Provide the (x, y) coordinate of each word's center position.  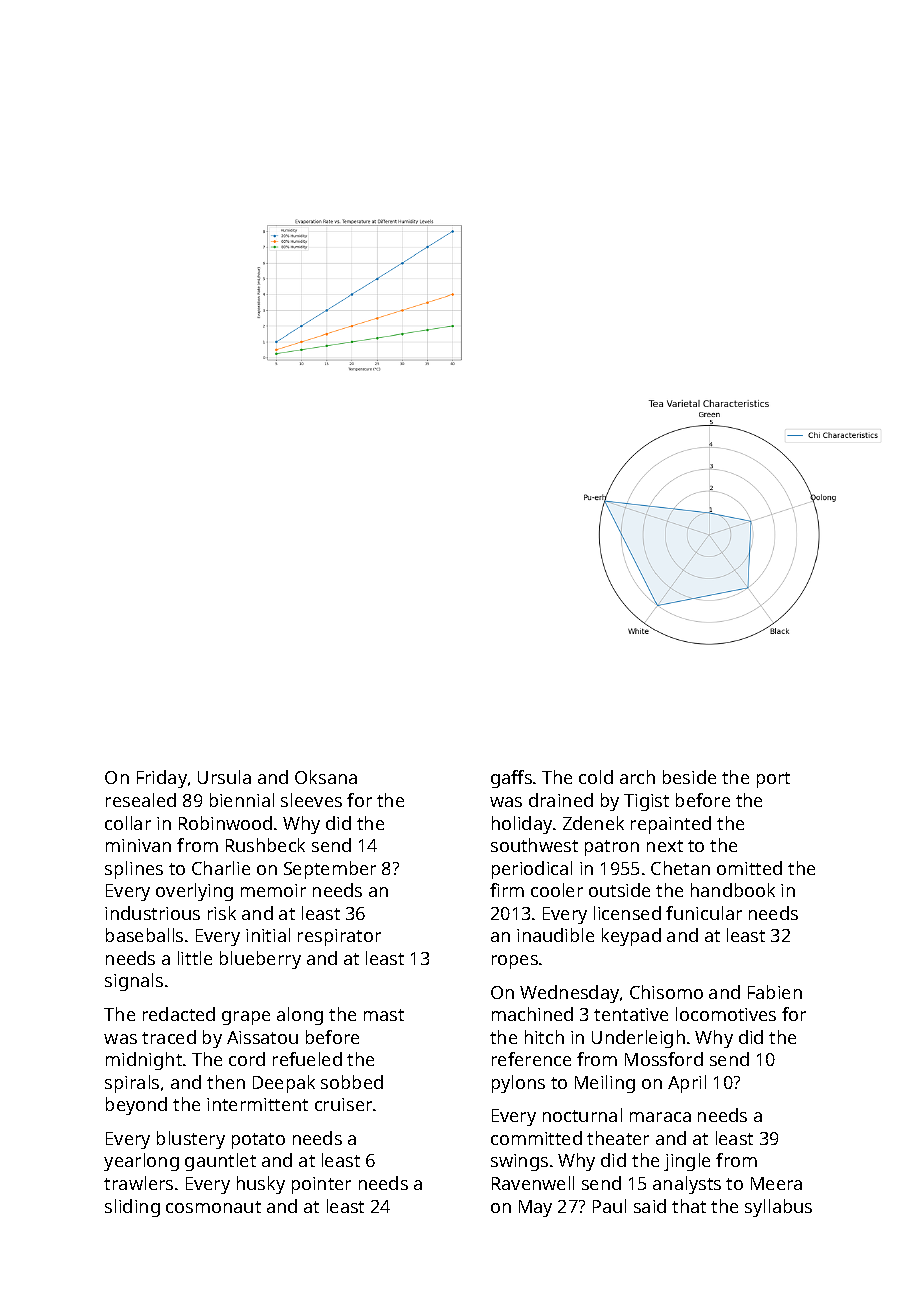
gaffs (511, 779)
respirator (339, 937)
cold (596, 777)
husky (261, 1185)
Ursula (224, 777)
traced (169, 1037)
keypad (631, 937)
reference (531, 1059)
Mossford (664, 1059)
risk (222, 913)
